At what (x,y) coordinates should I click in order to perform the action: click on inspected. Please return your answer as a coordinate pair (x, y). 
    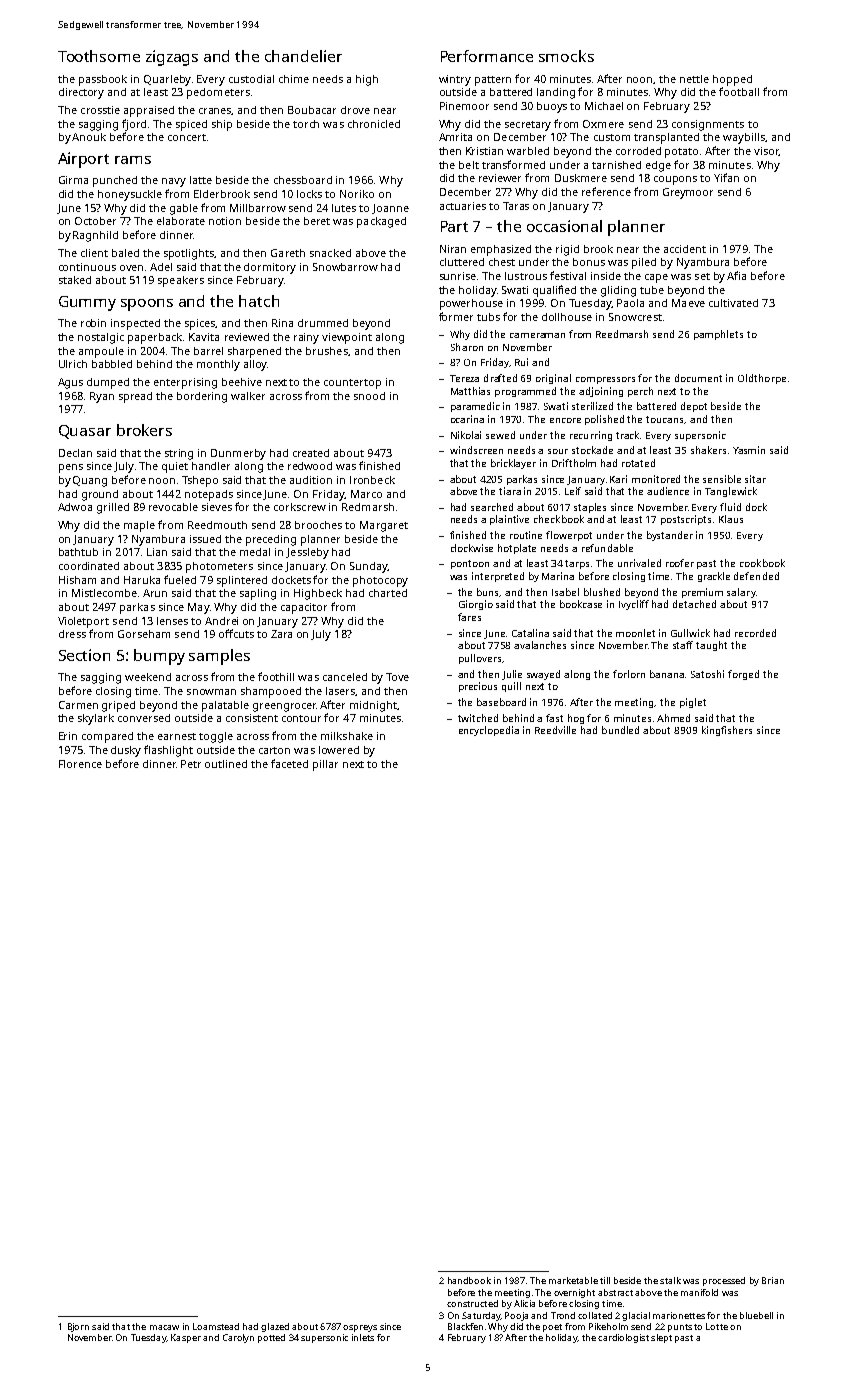
    Looking at the image, I should click on (135, 324).
